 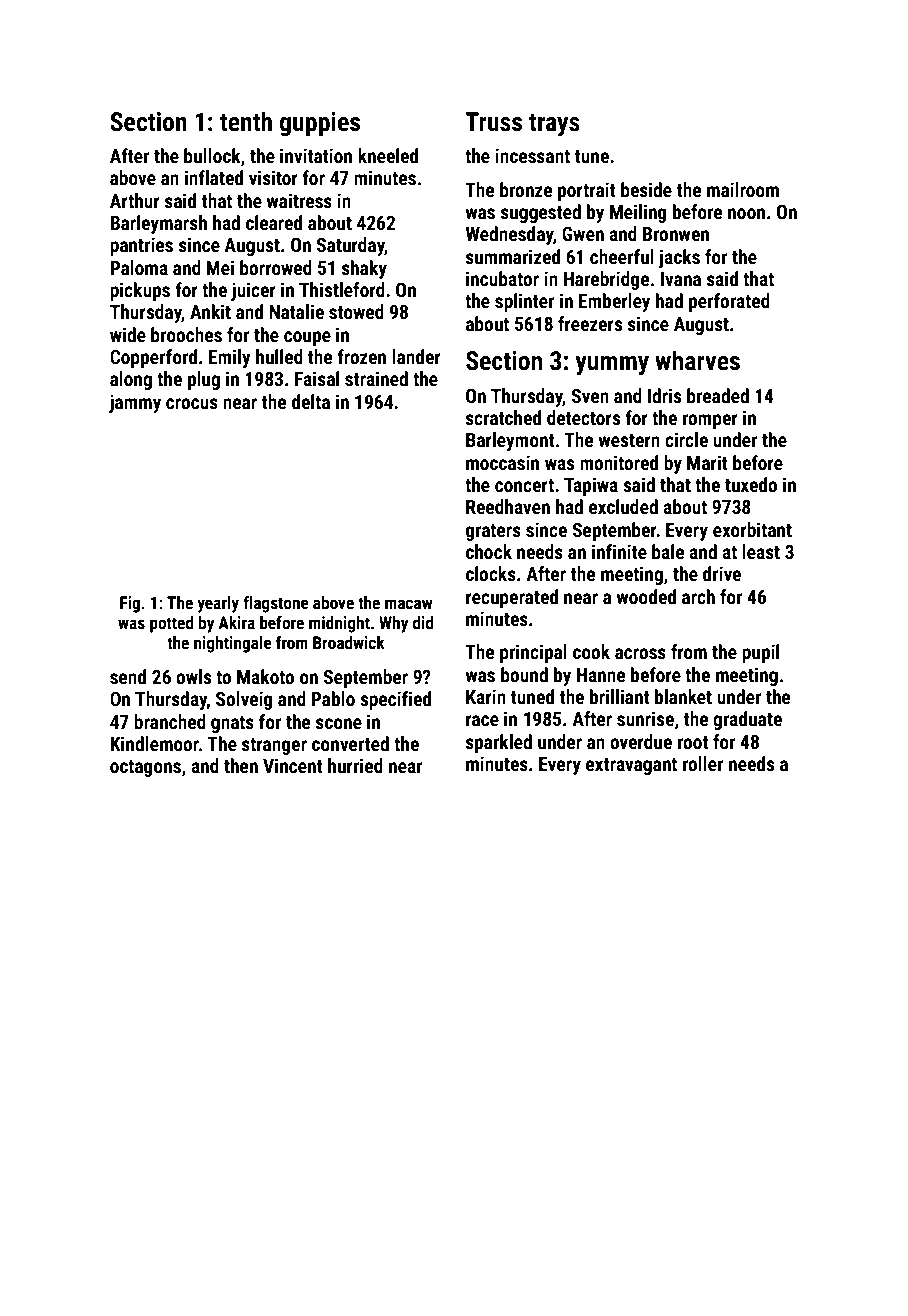 I want to click on trays, so click(x=554, y=125).
